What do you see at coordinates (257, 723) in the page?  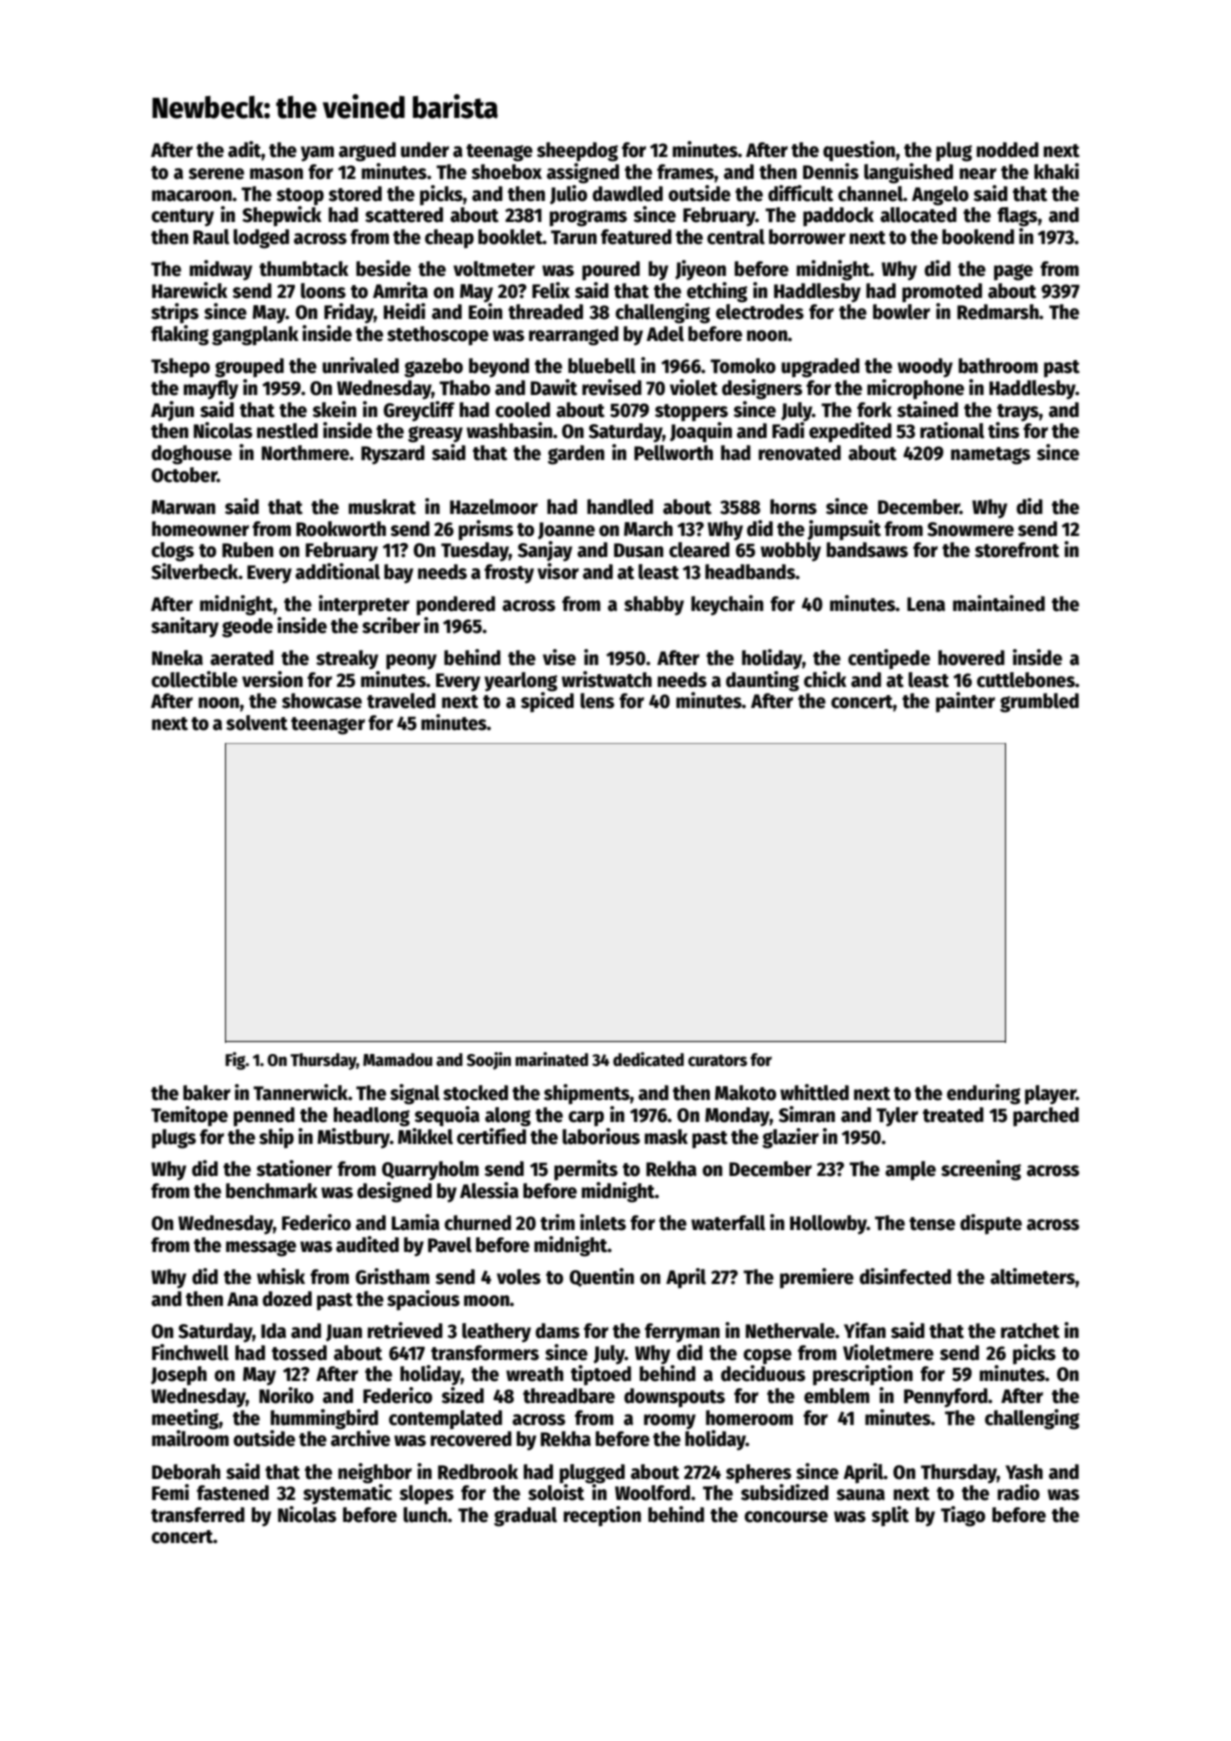 I see `solvent` at bounding box center [257, 723].
